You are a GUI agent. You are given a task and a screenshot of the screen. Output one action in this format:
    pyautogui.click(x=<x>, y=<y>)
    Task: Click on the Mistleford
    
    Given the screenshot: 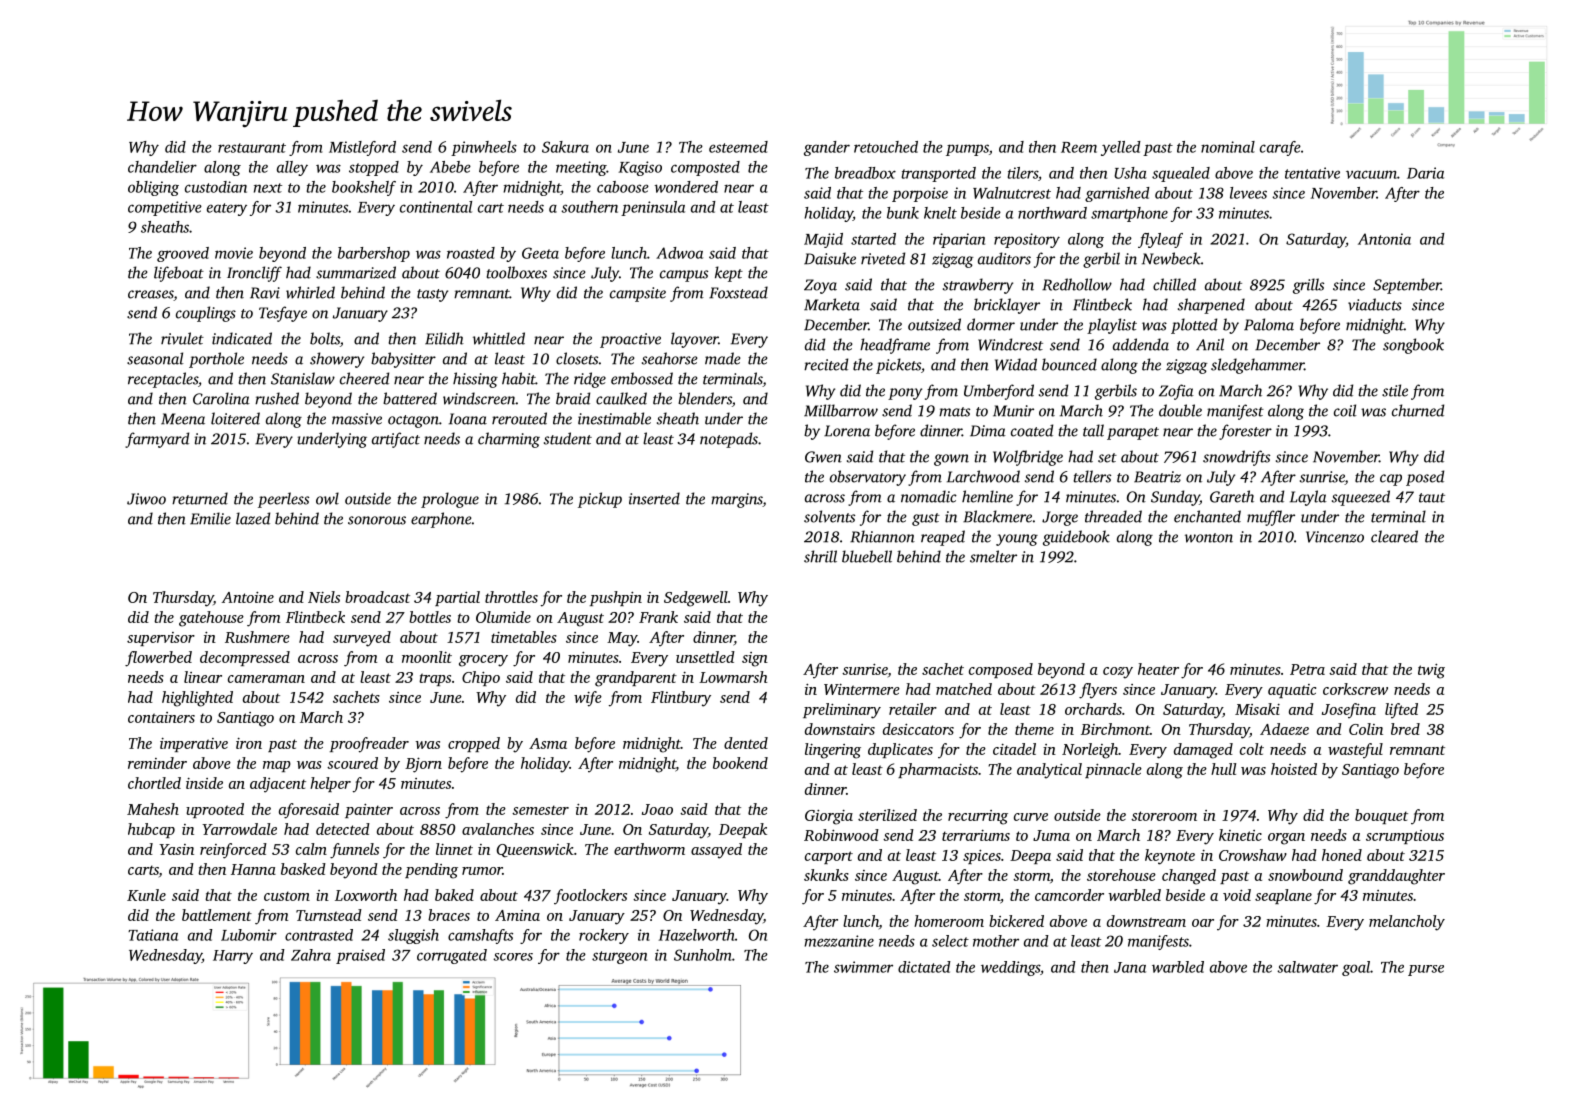 What is the action you would take?
    pyautogui.click(x=362, y=148)
